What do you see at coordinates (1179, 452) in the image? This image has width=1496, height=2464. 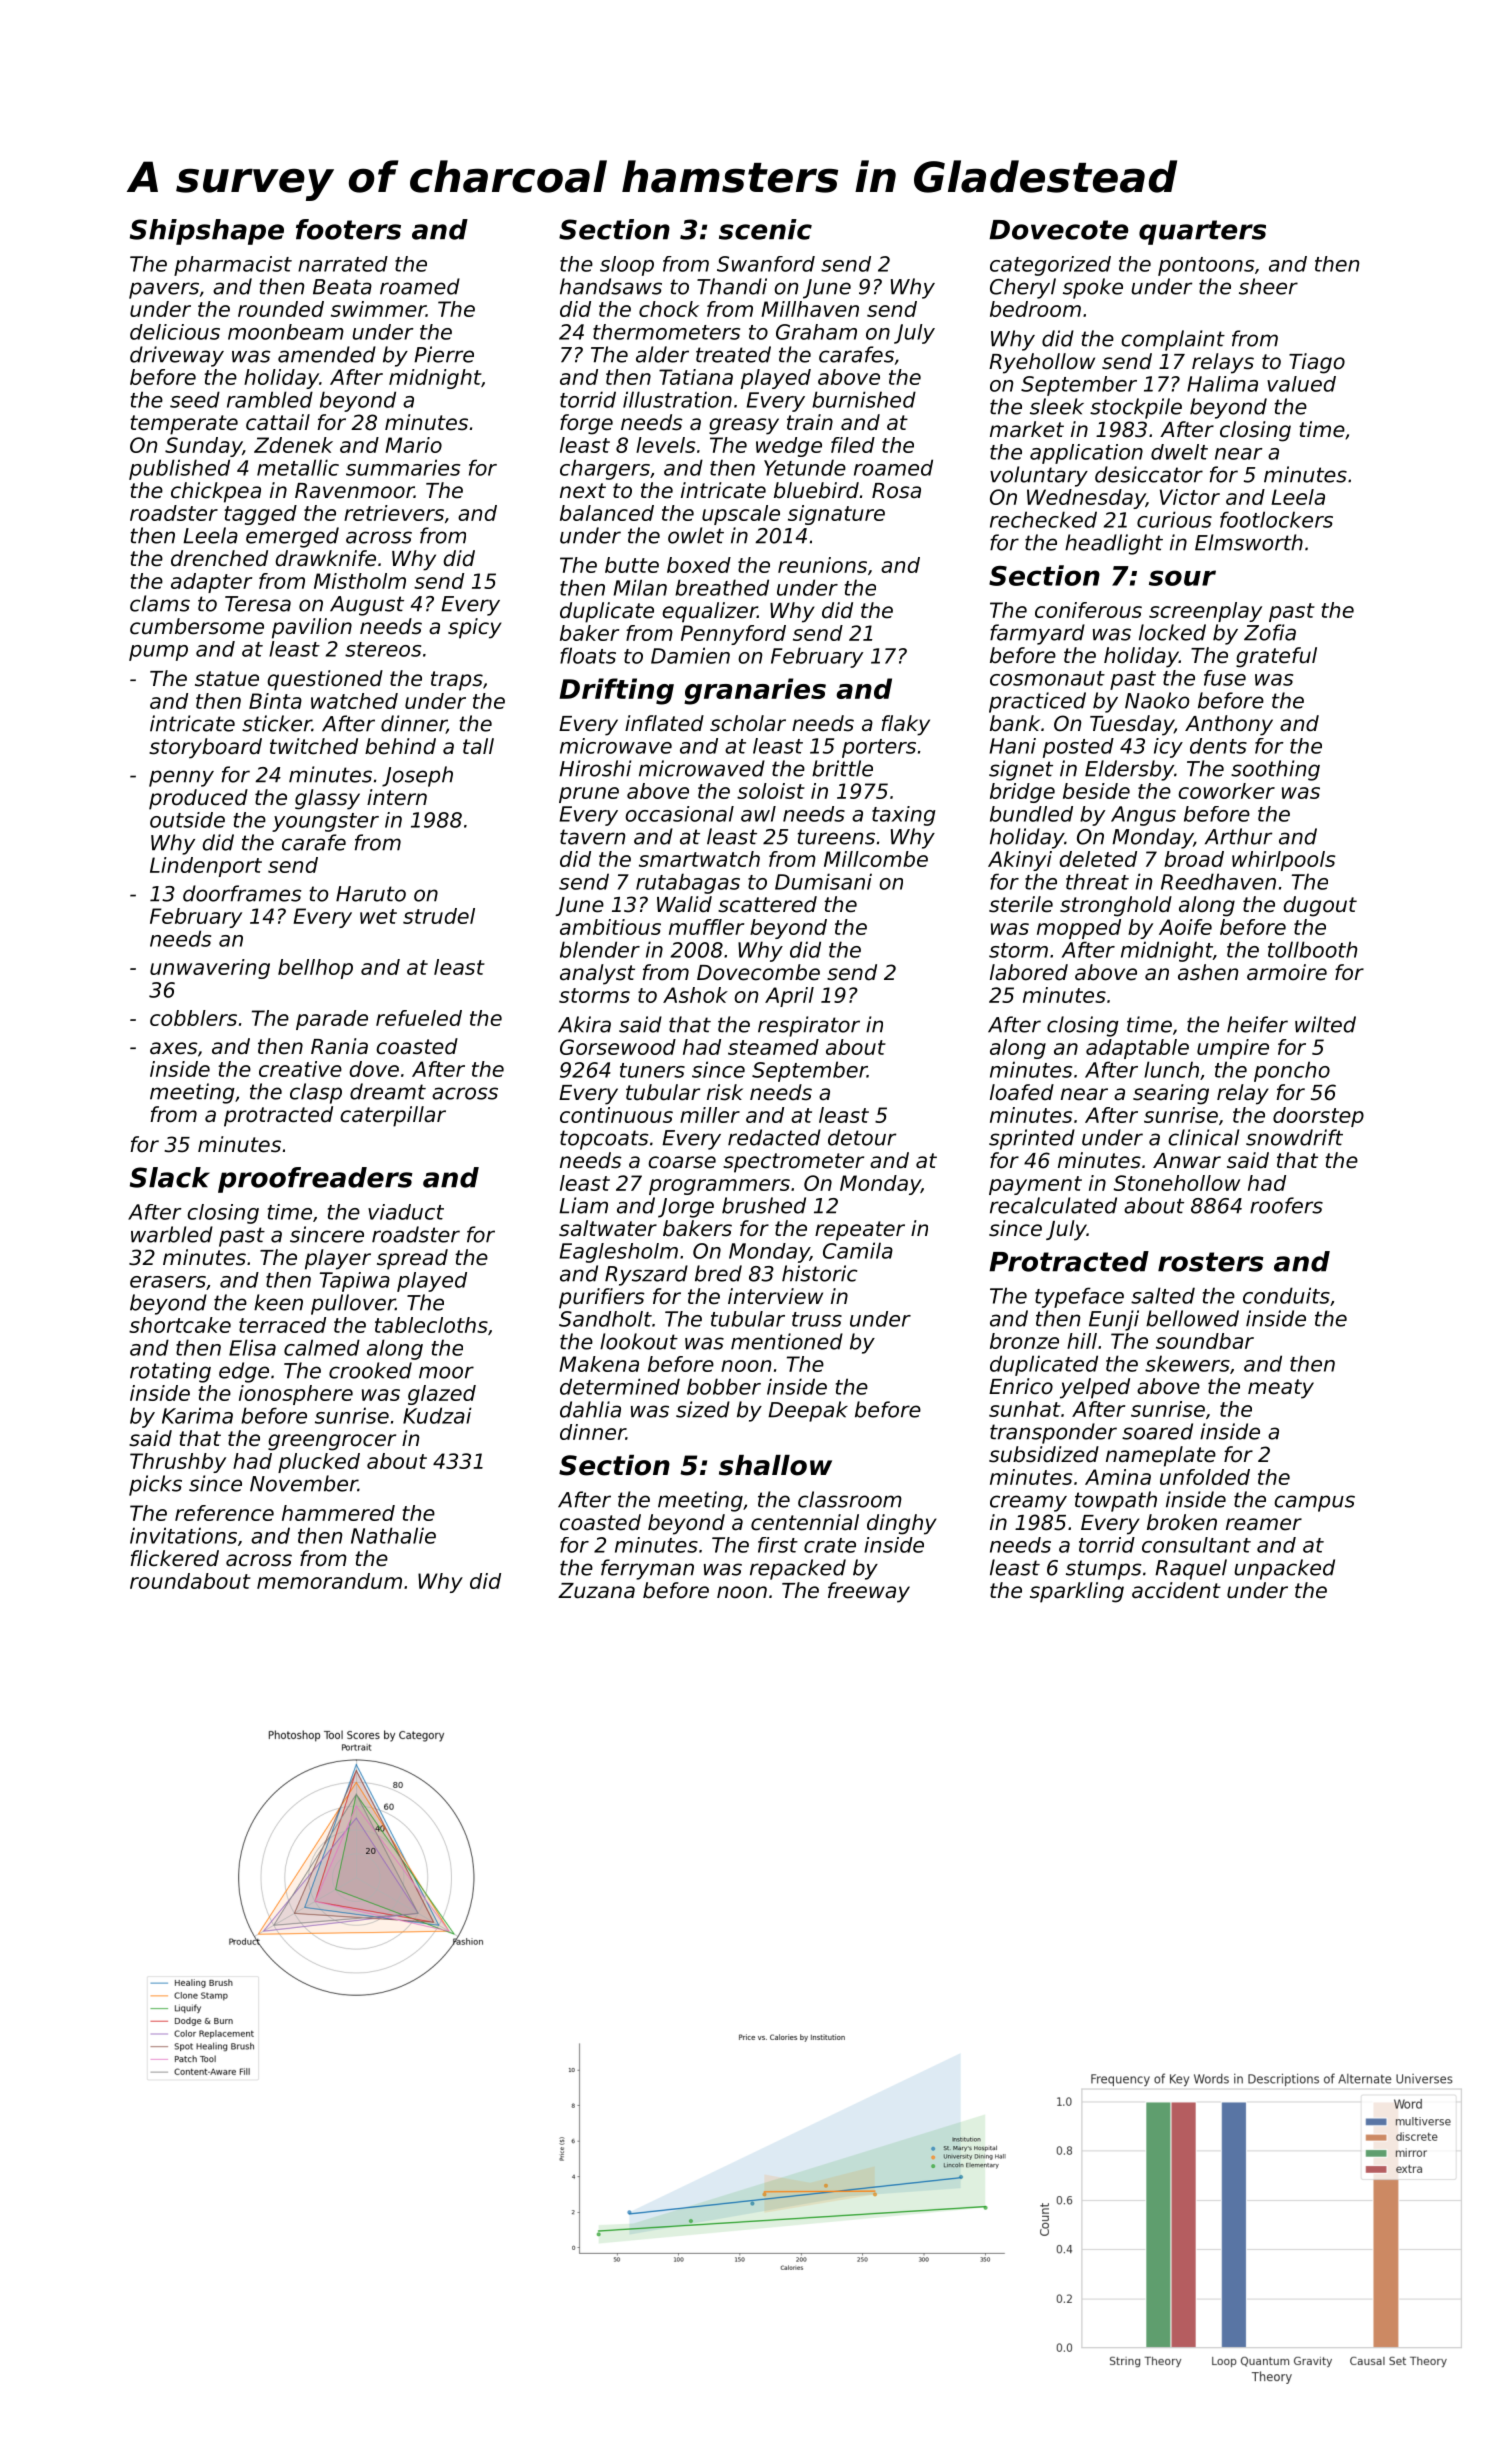 I see `dwelt` at bounding box center [1179, 452].
